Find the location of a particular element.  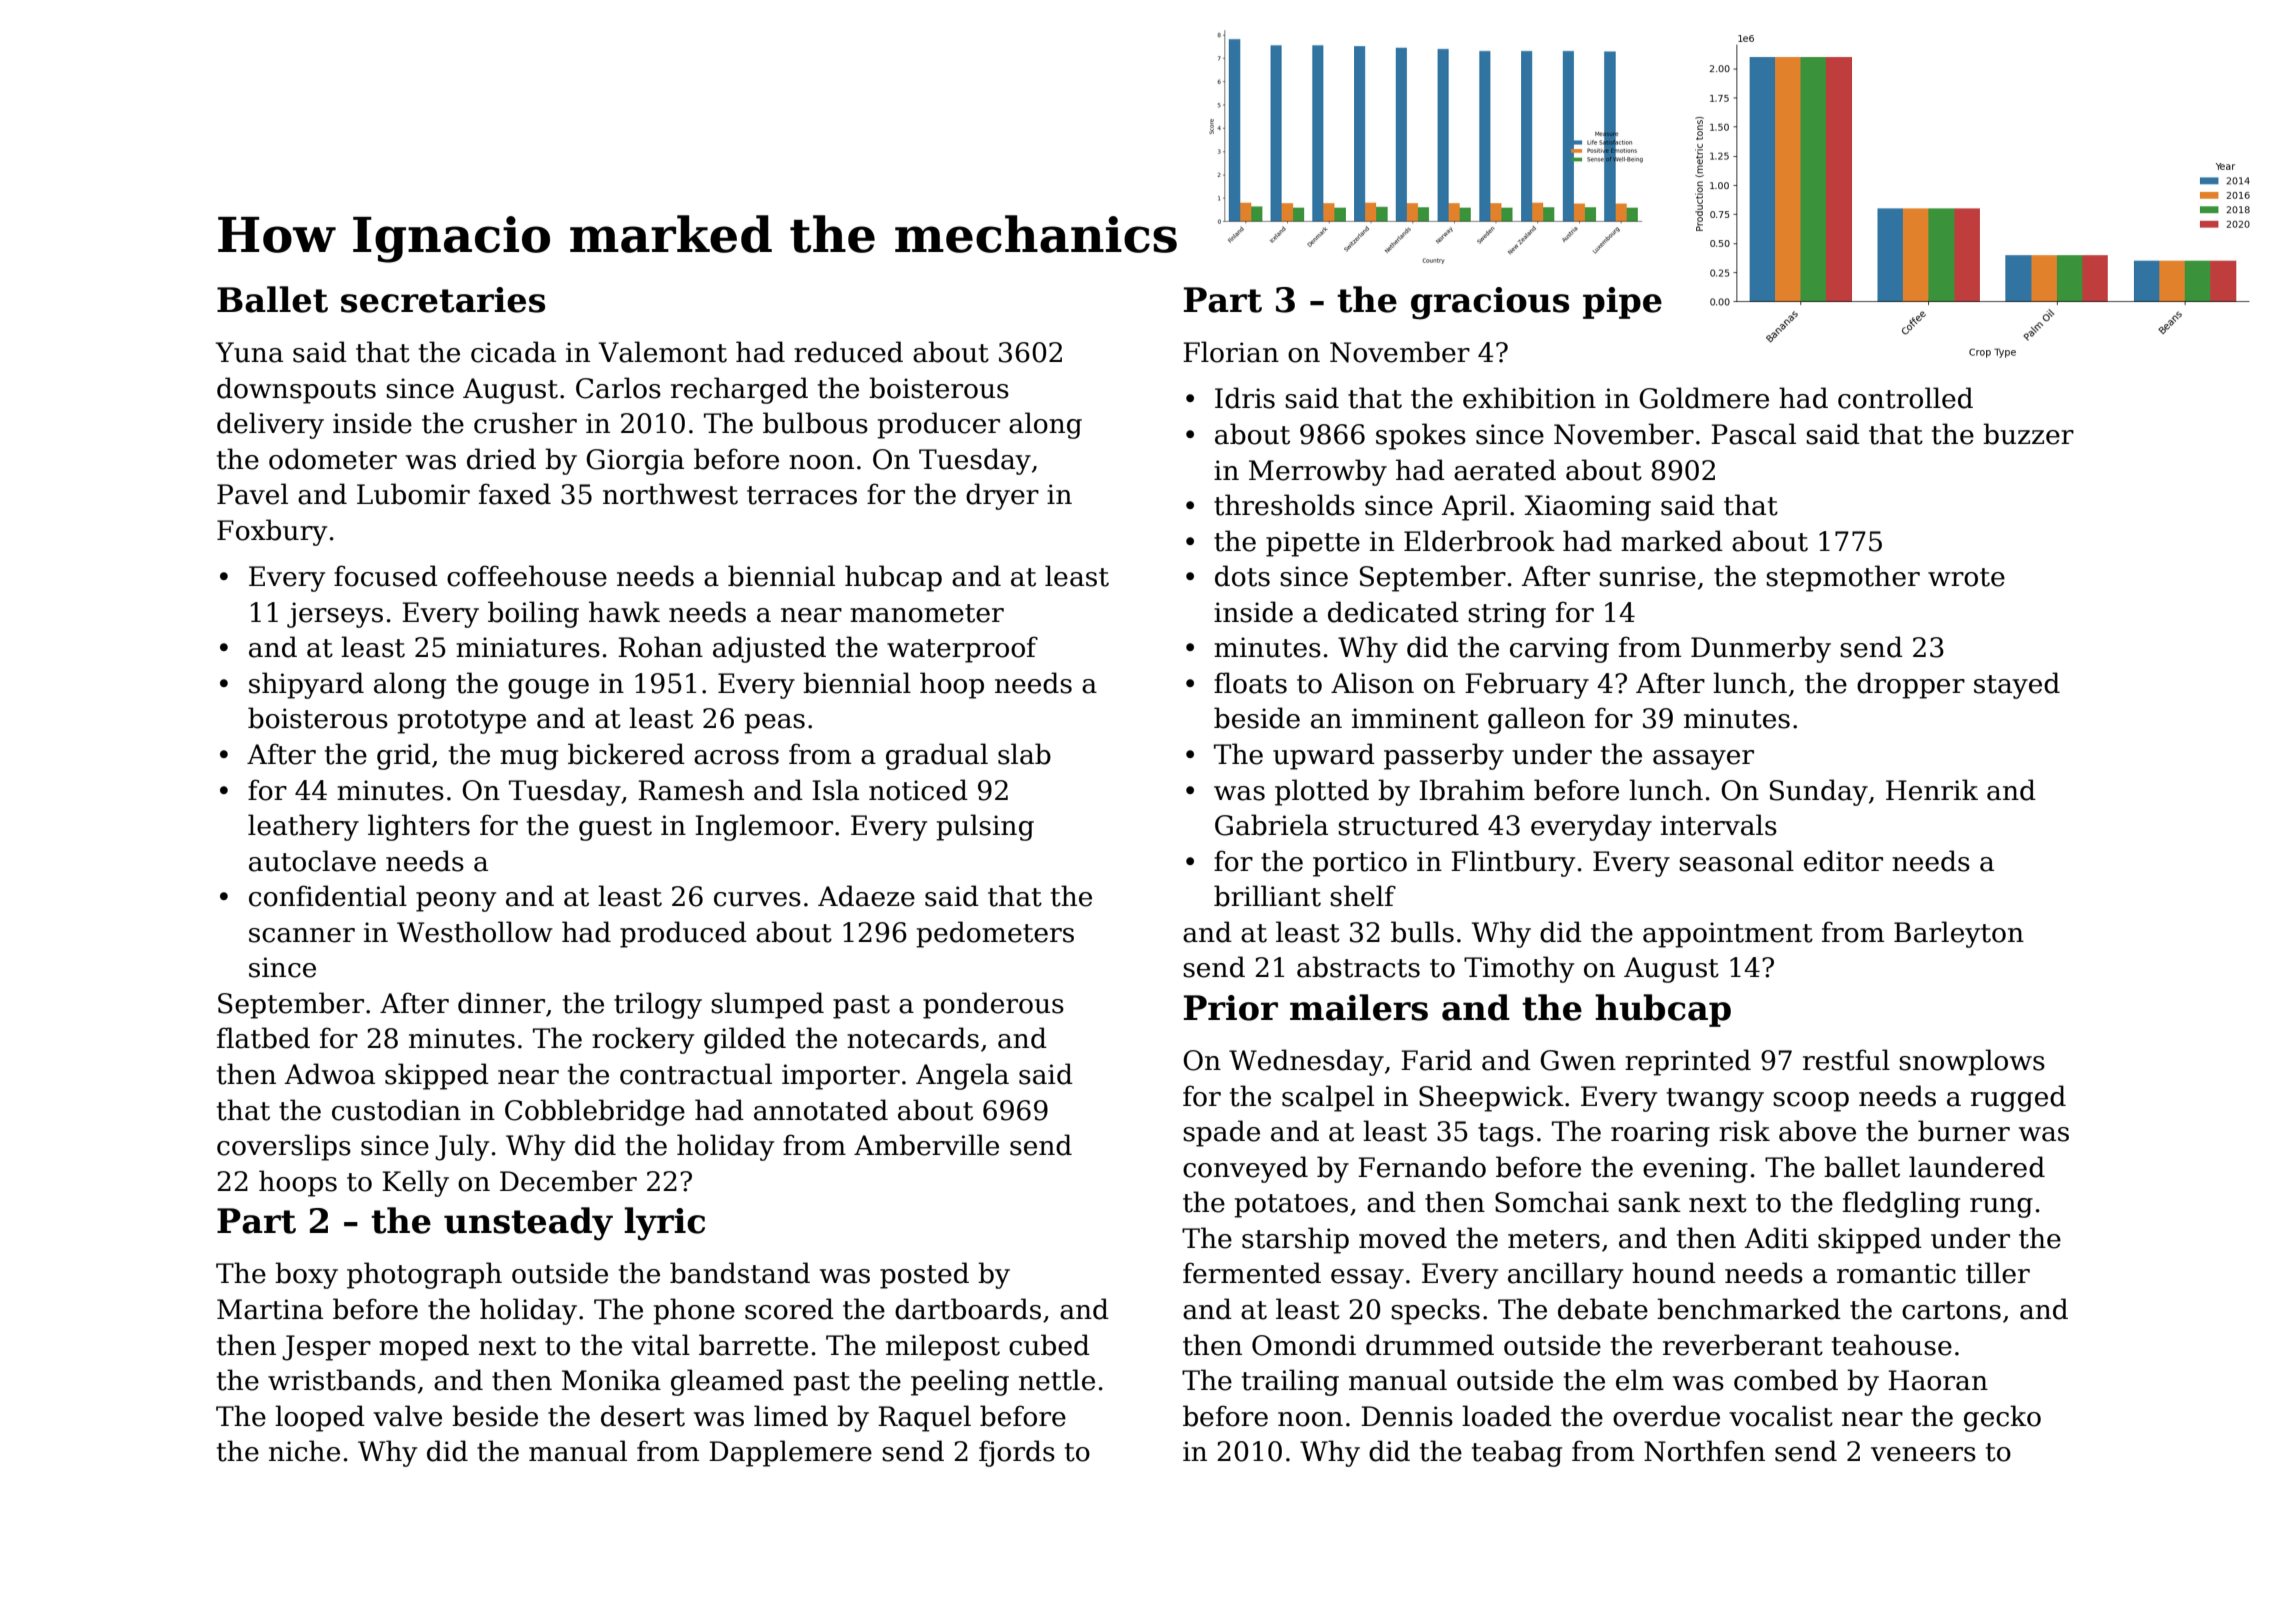

Goldmere is located at coordinates (1704, 398).
